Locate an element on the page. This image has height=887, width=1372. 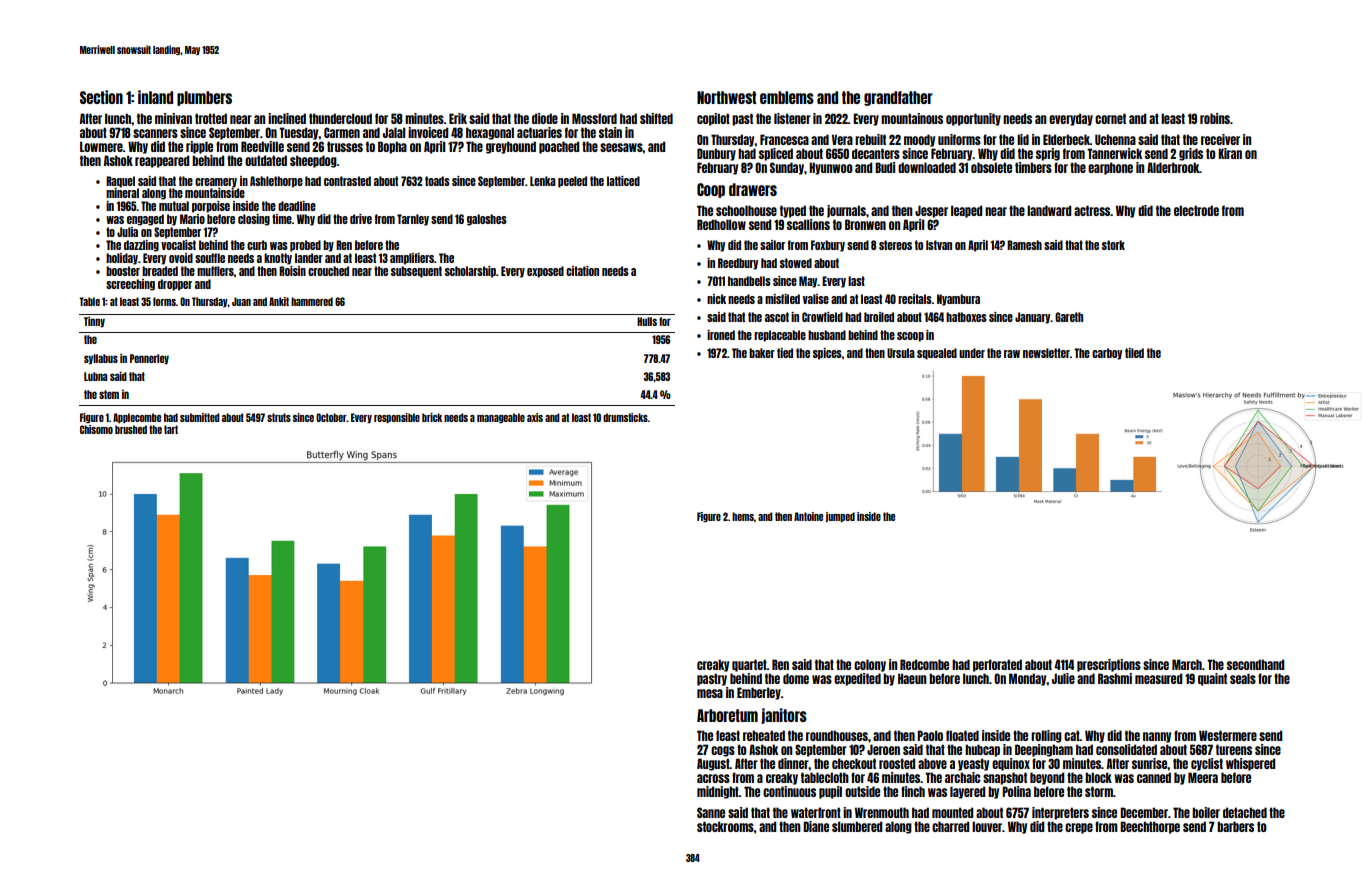
secondhand is located at coordinates (1255, 664).
